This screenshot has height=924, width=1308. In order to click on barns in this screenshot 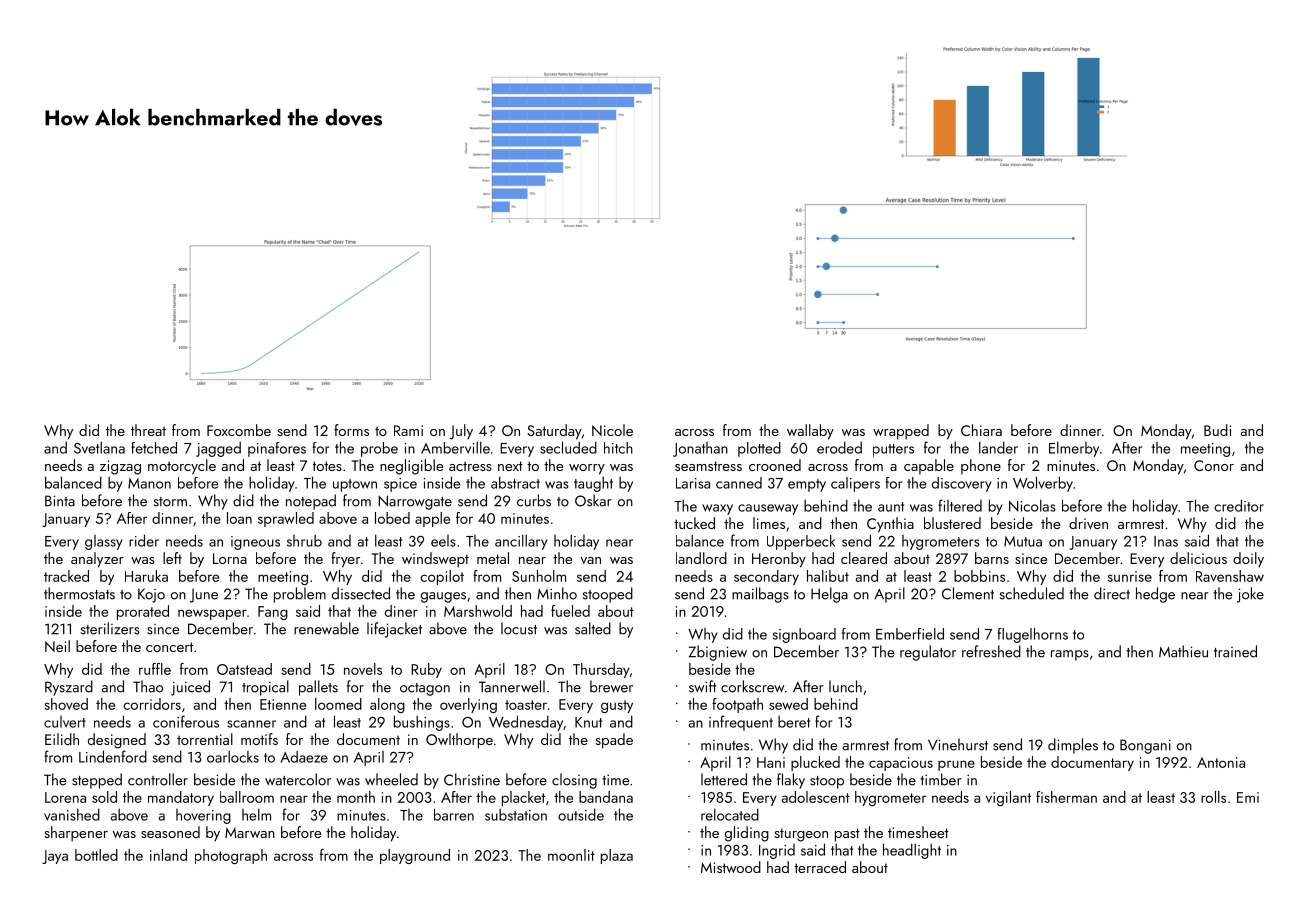, I will do `click(992, 558)`.
